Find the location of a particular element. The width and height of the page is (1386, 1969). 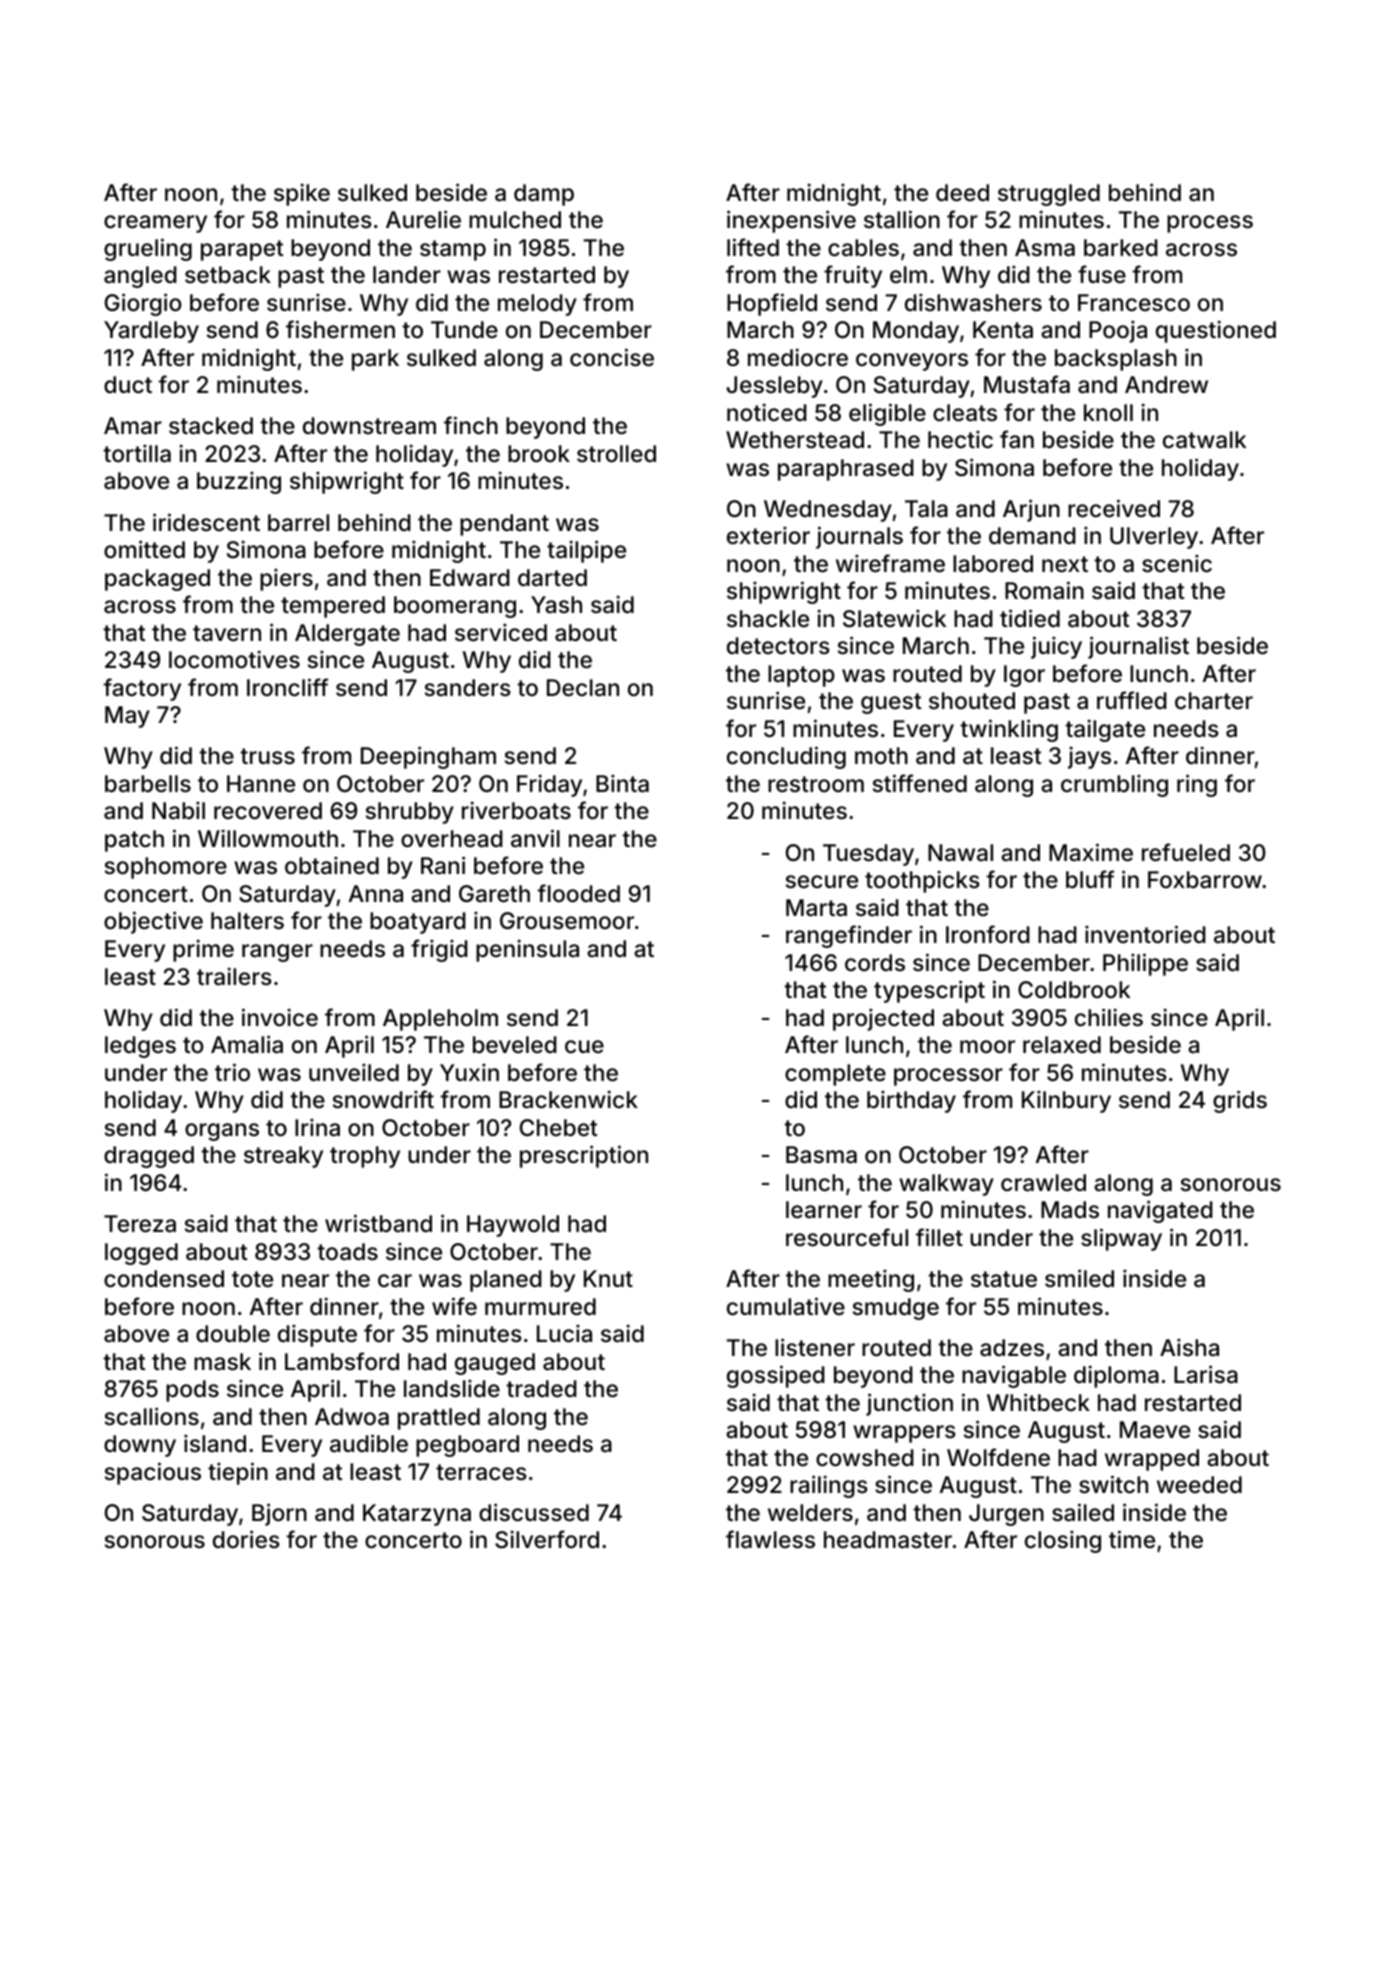

factory is located at coordinates (142, 689).
